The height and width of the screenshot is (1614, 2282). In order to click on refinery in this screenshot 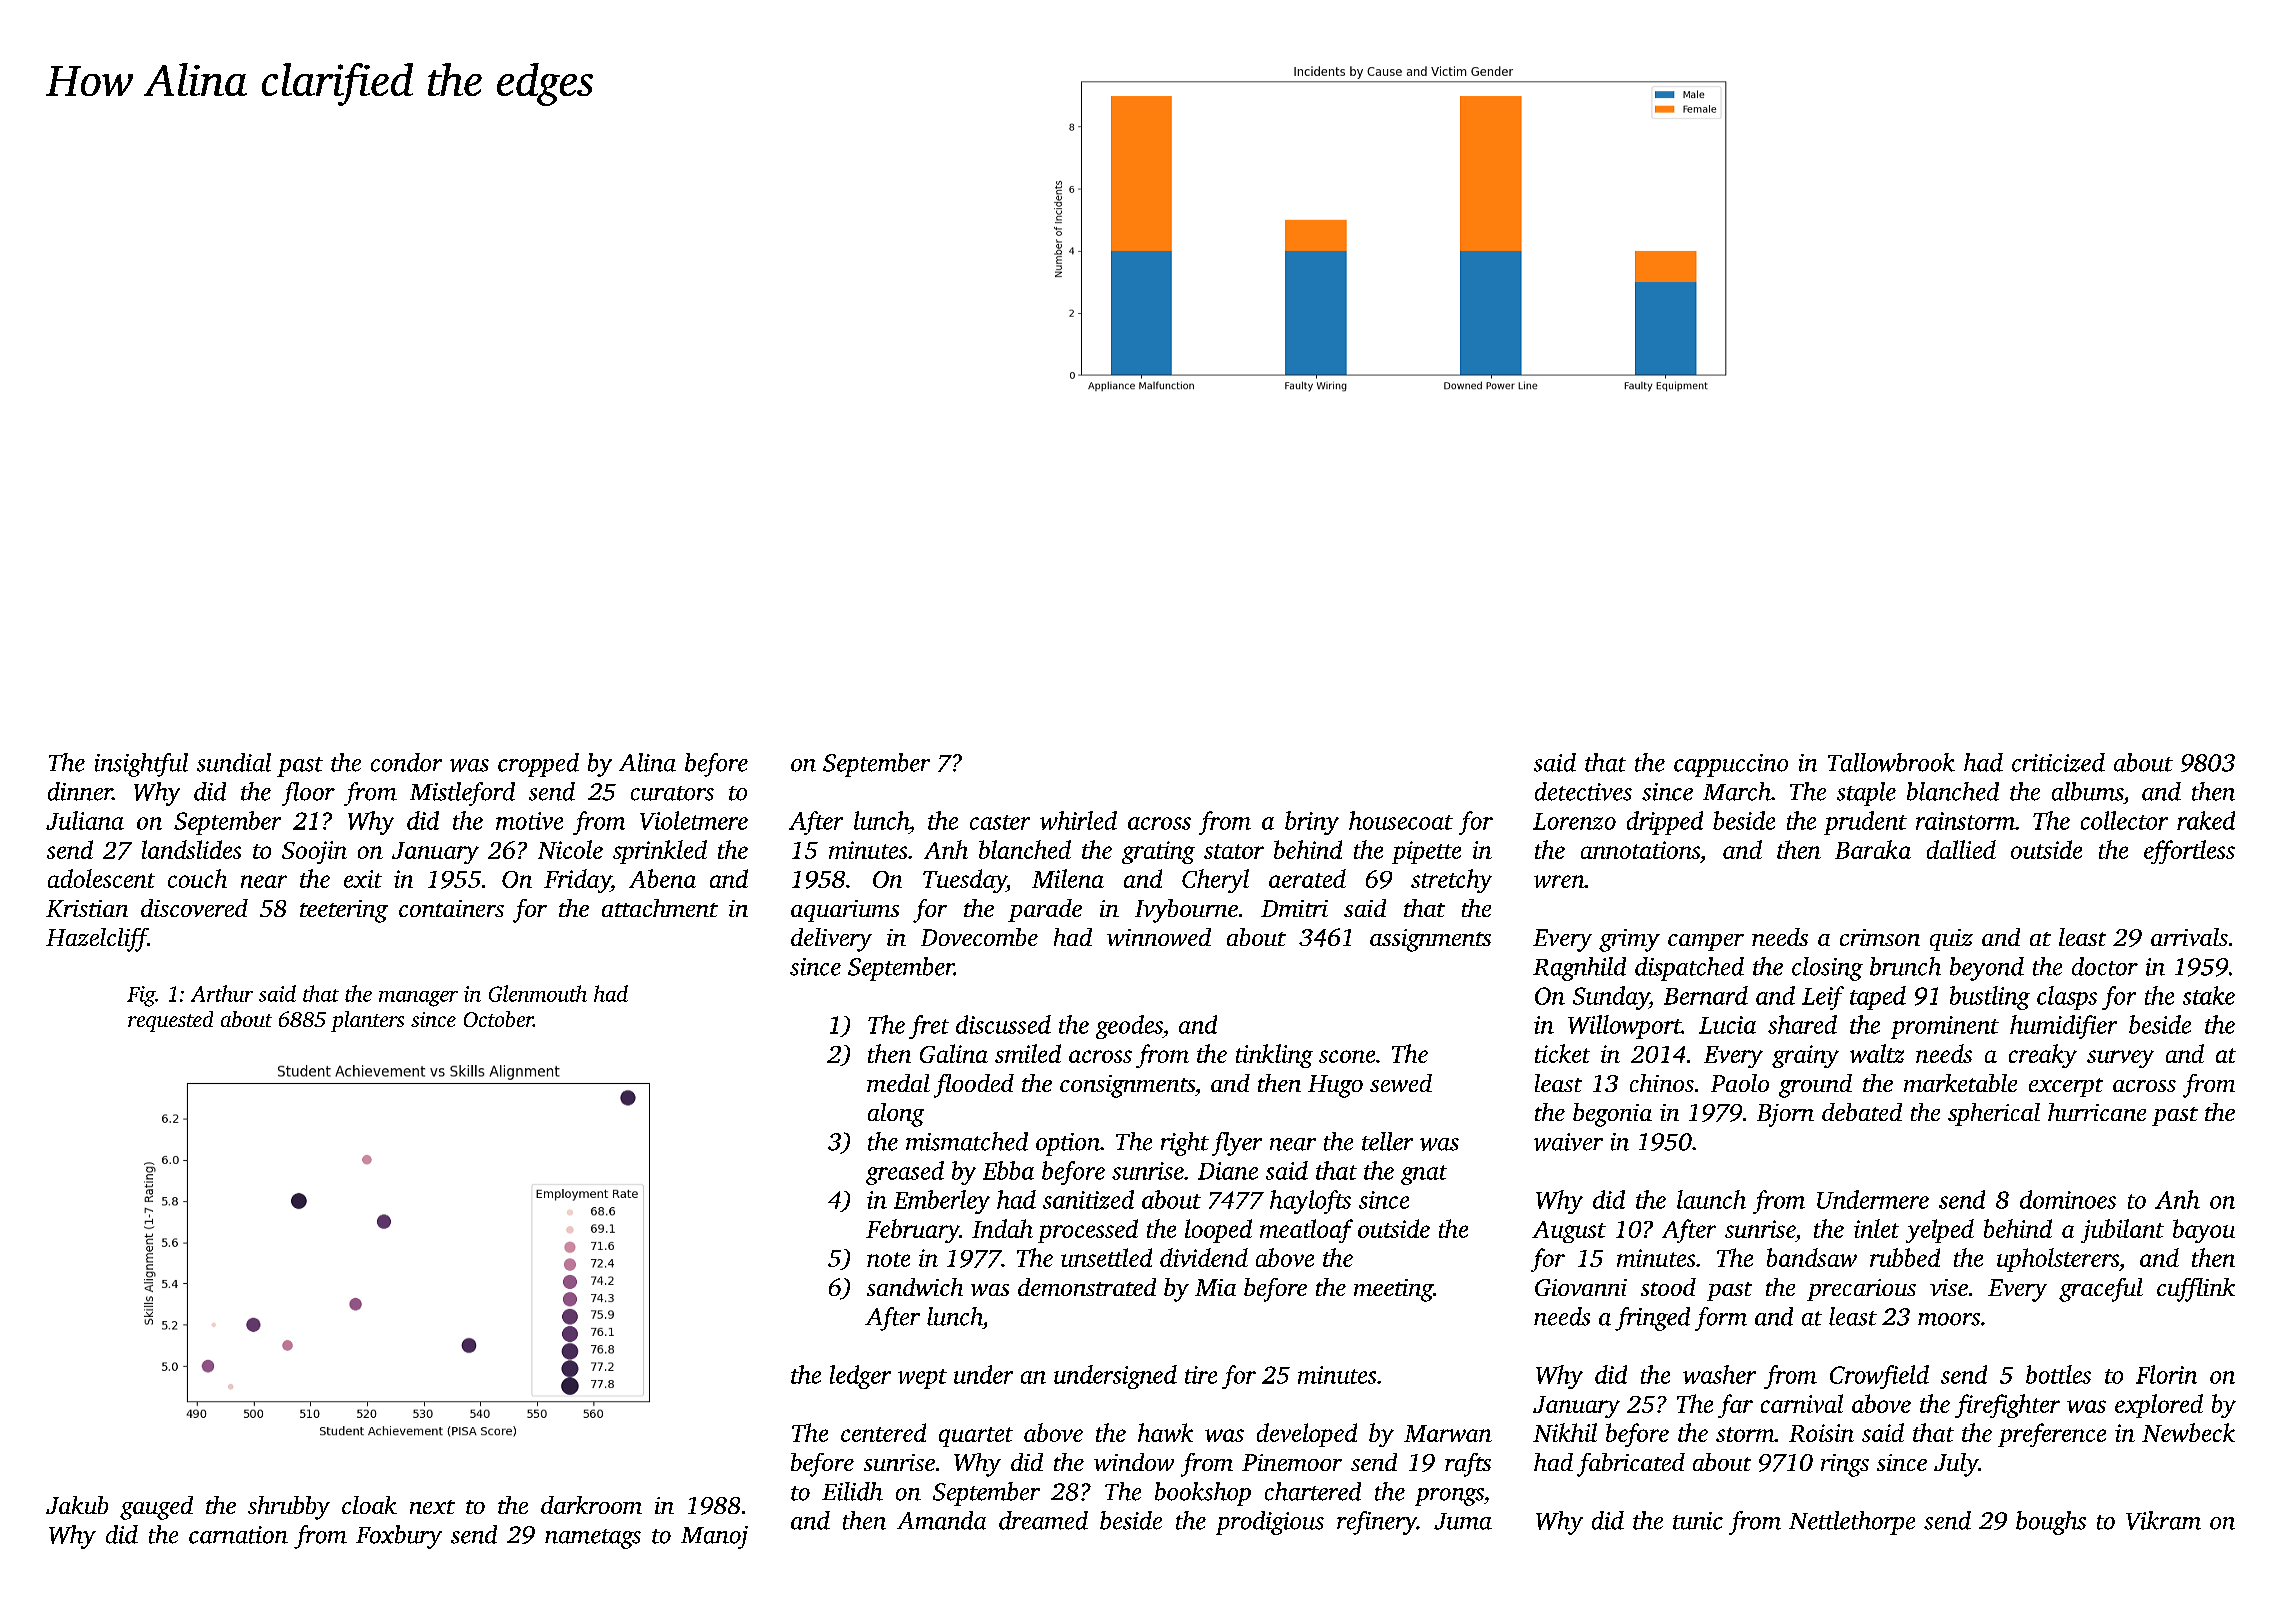, I will do `click(1377, 1523)`.
